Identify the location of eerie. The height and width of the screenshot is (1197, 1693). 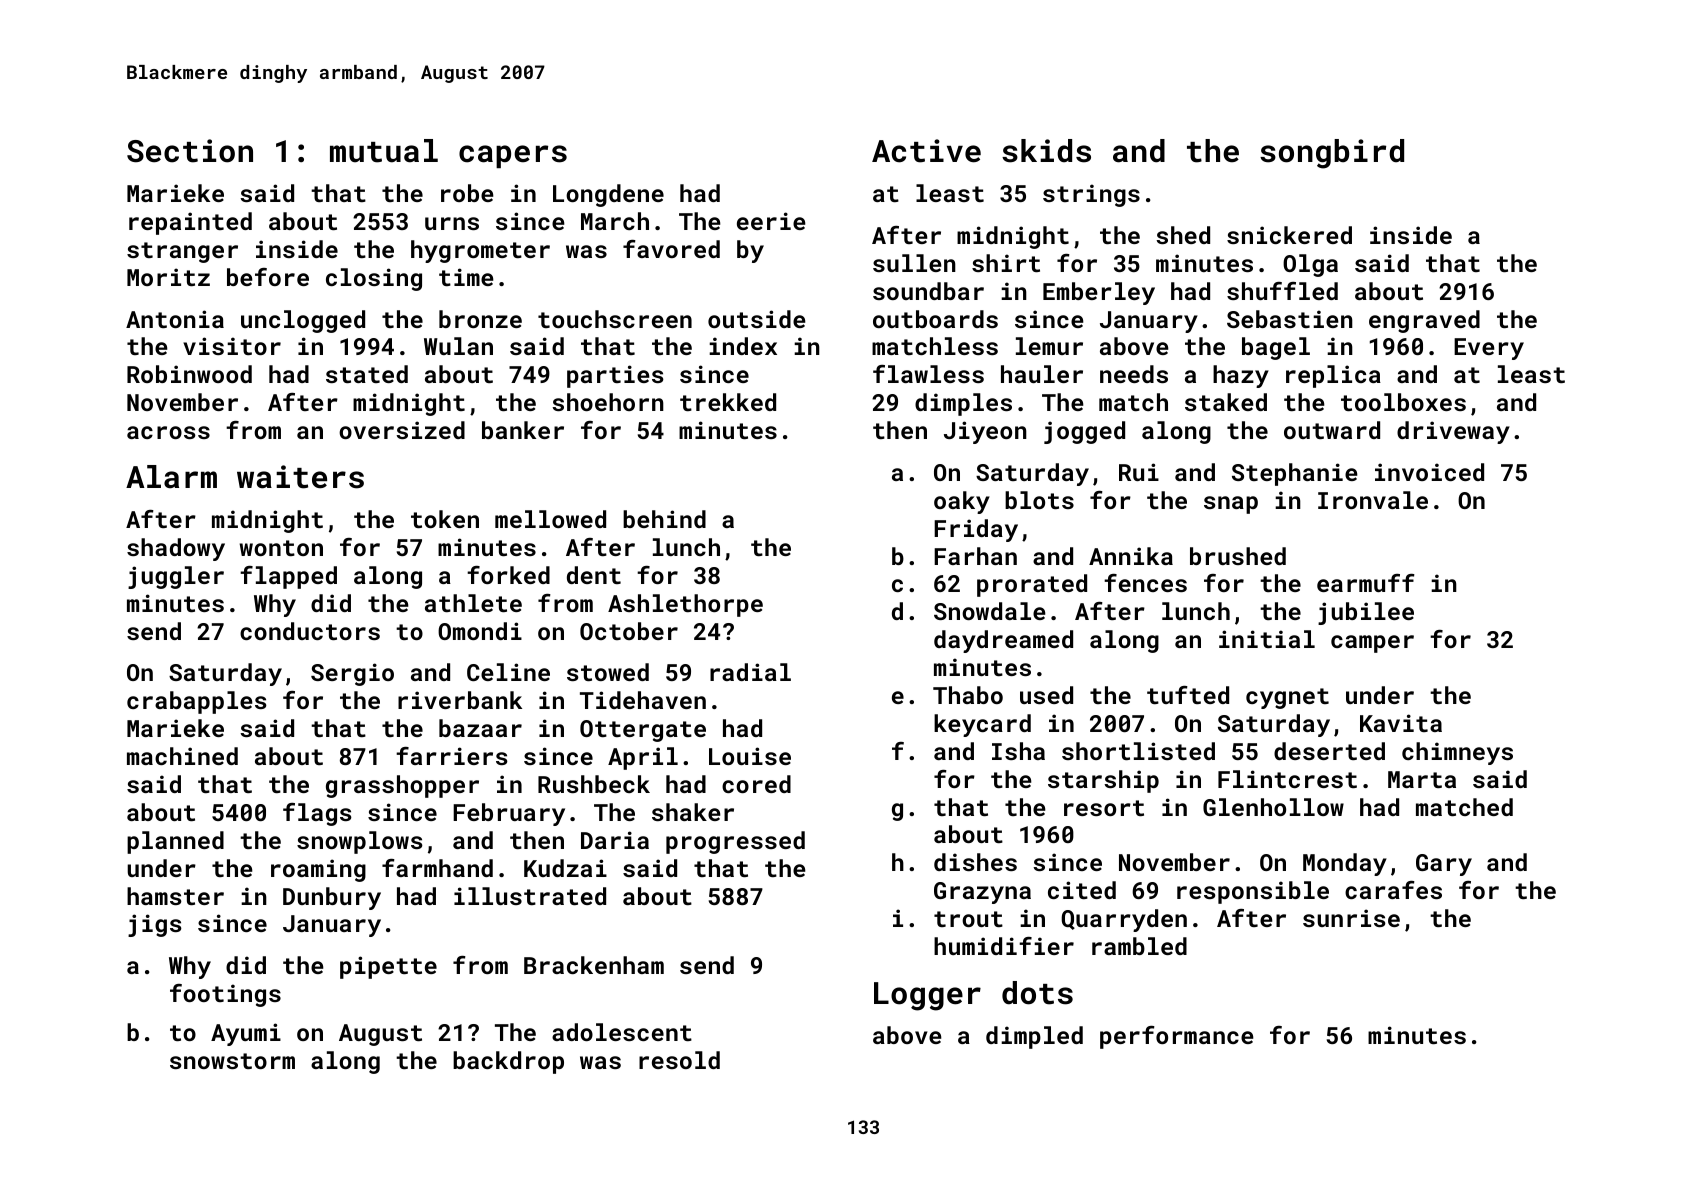
(771, 221).
